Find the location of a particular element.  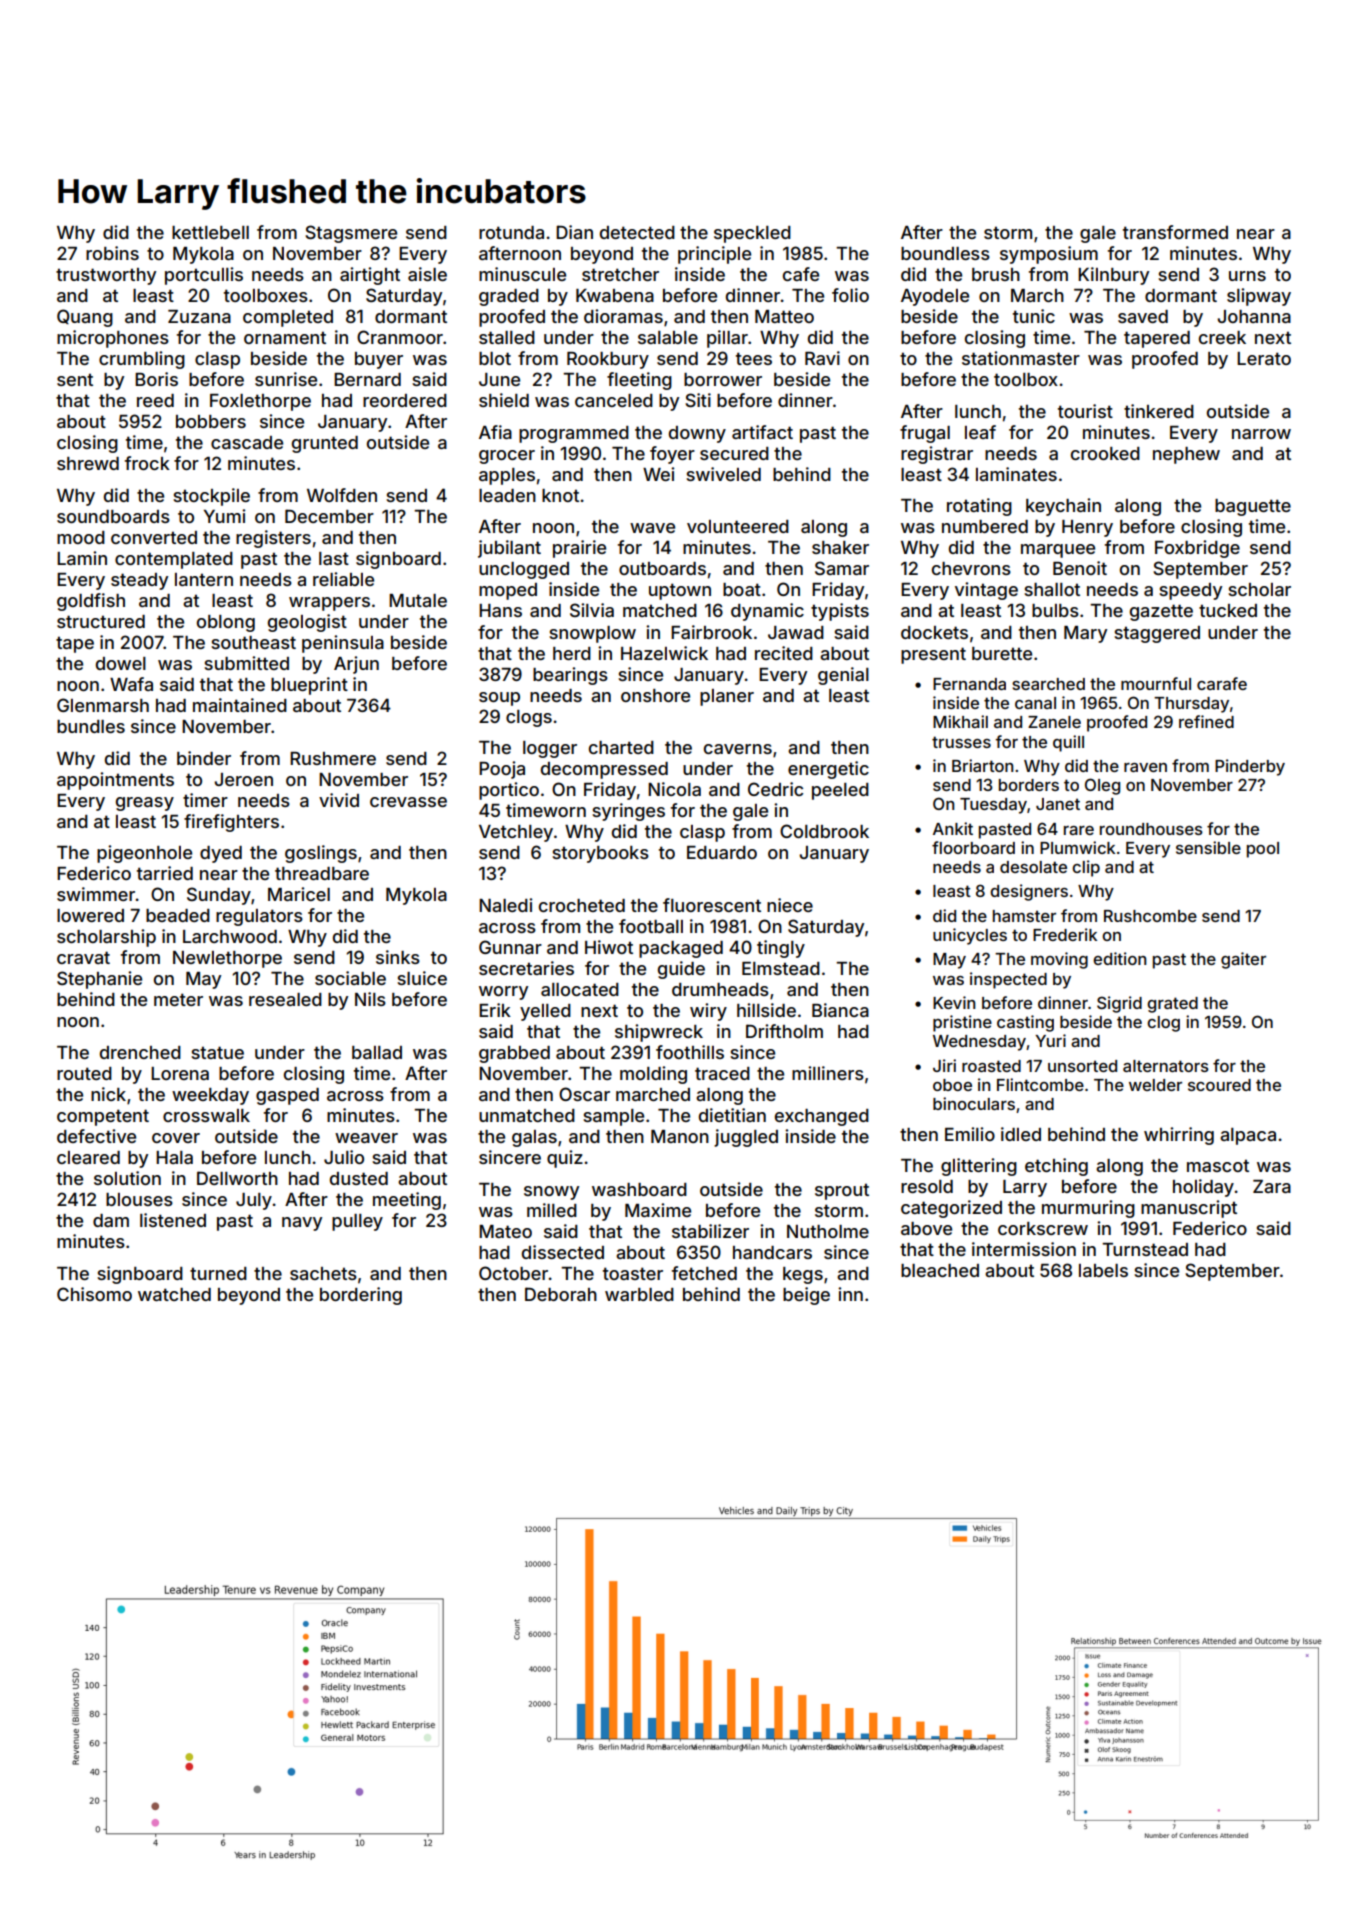

regulators is located at coordinates (259, 917).
